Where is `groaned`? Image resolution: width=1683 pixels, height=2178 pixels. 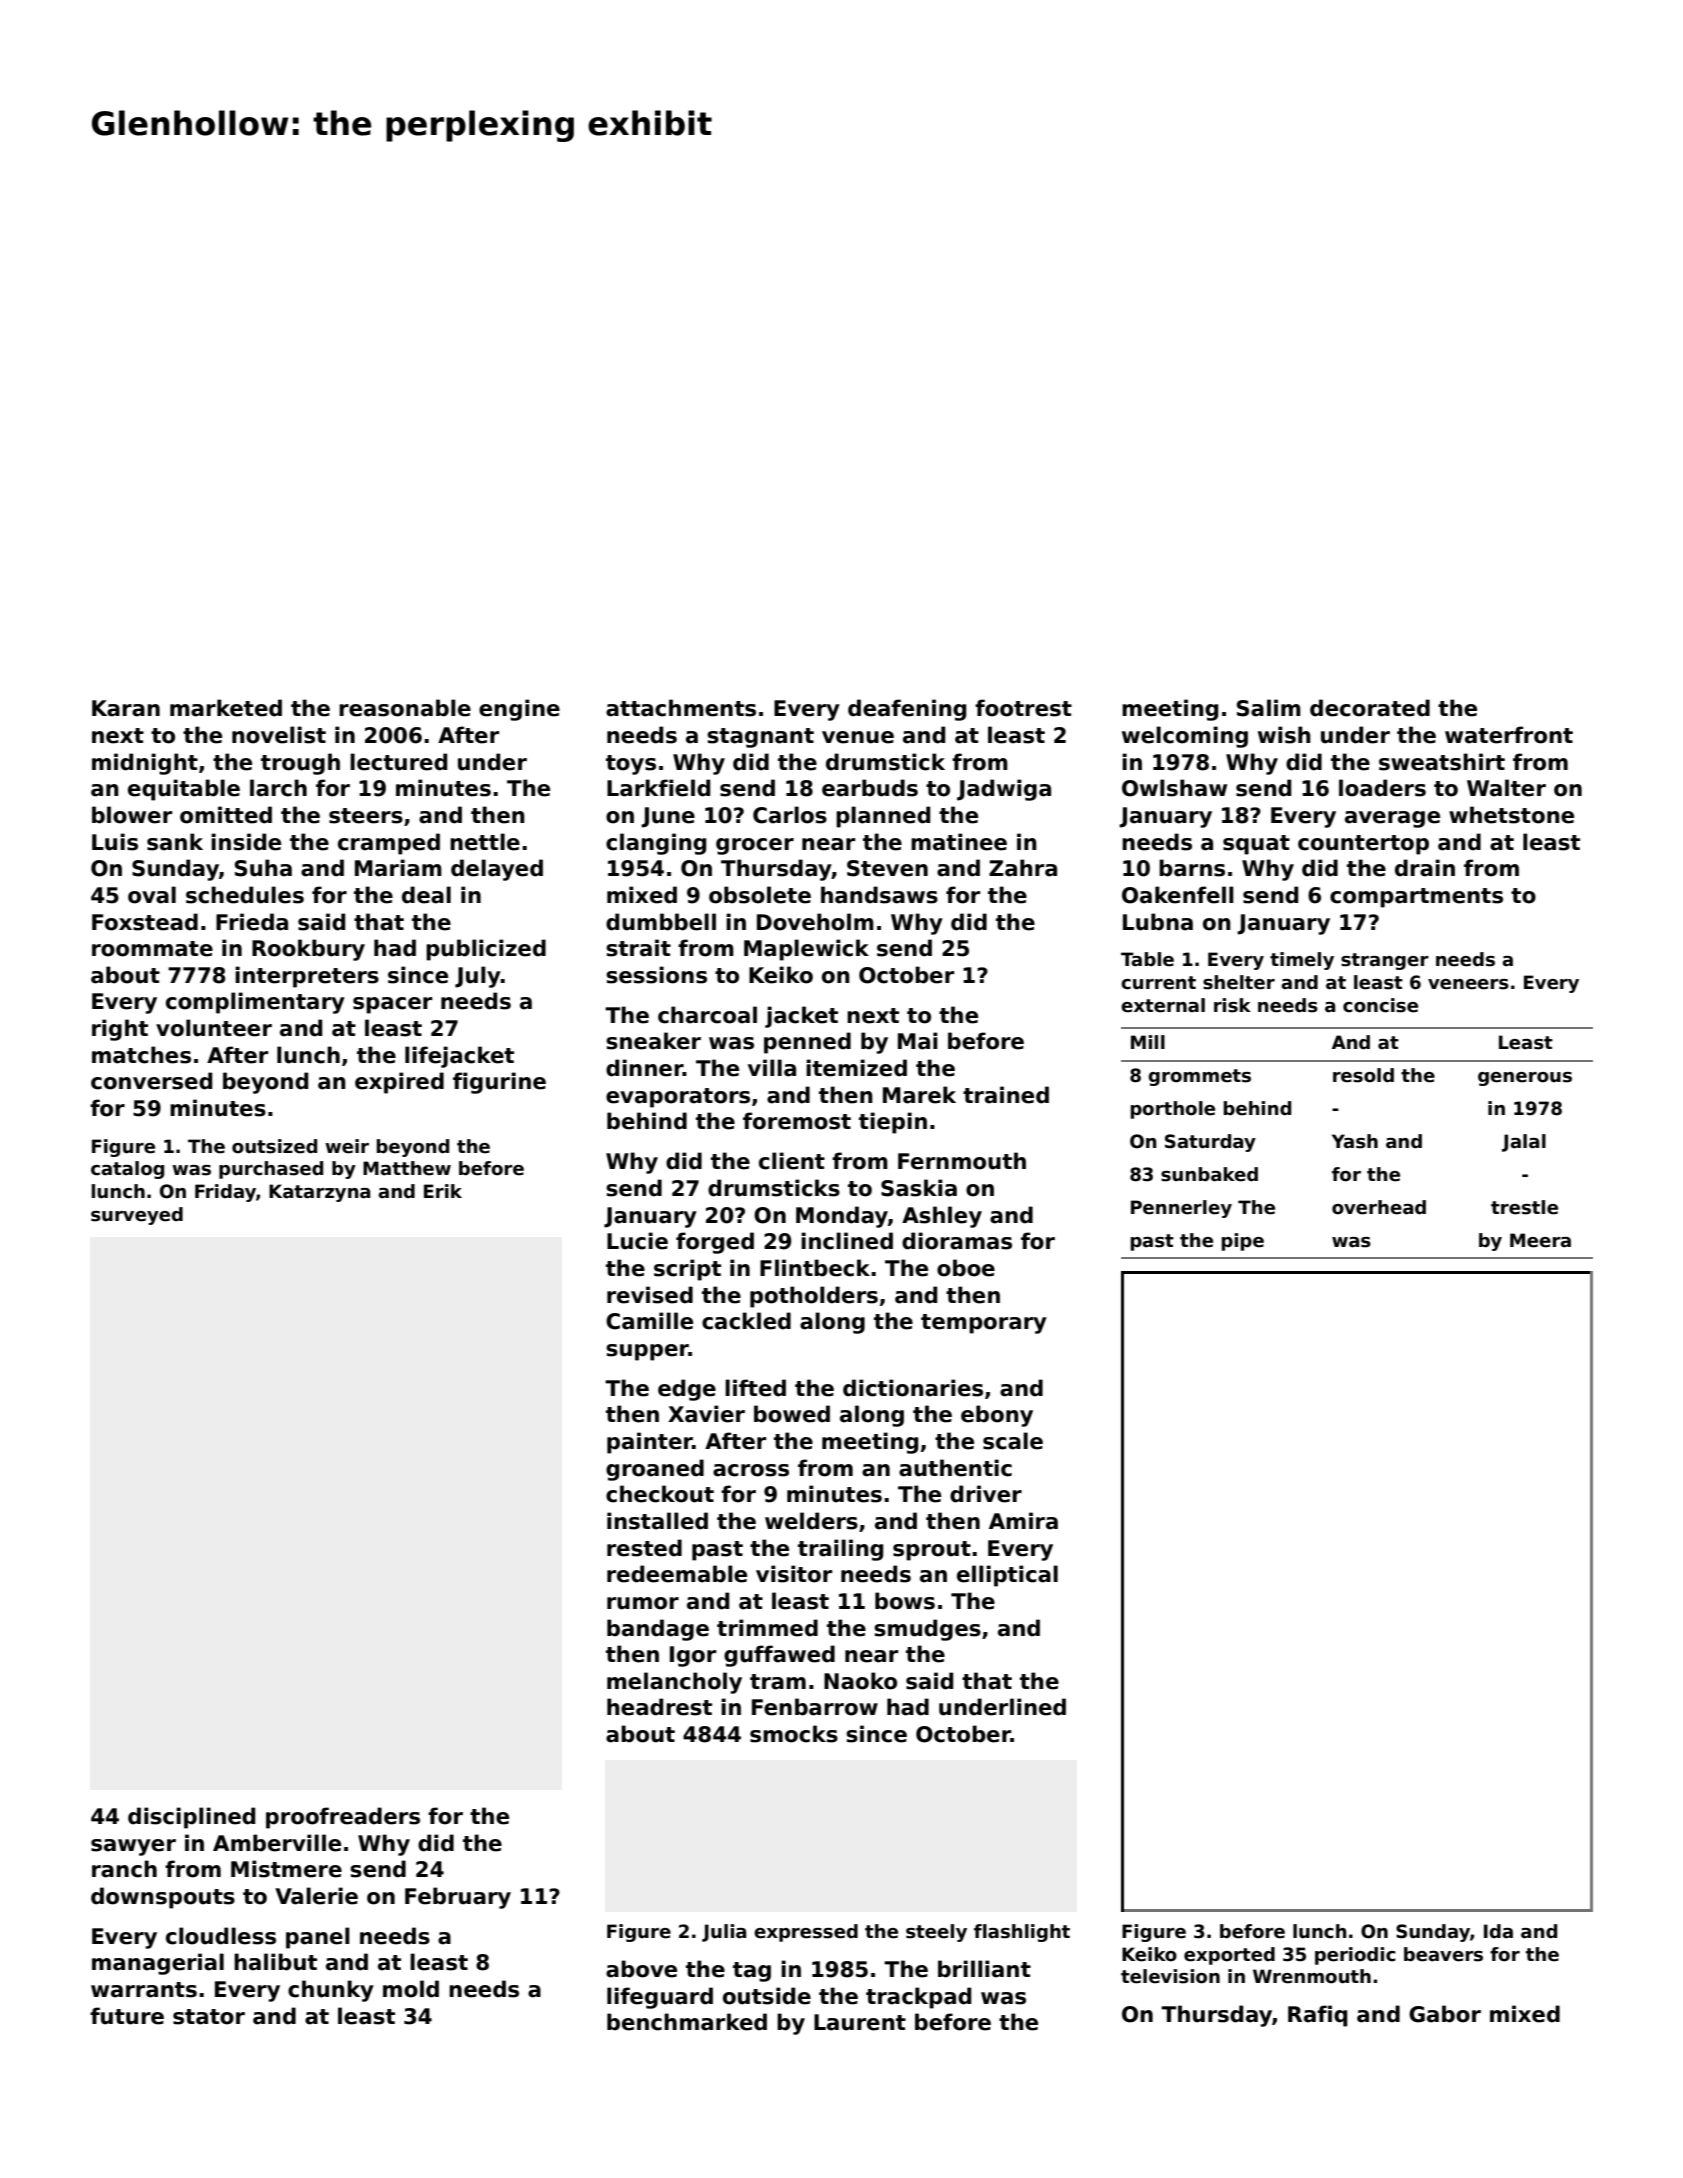
groaned is located at coordinates (655, 1470).
